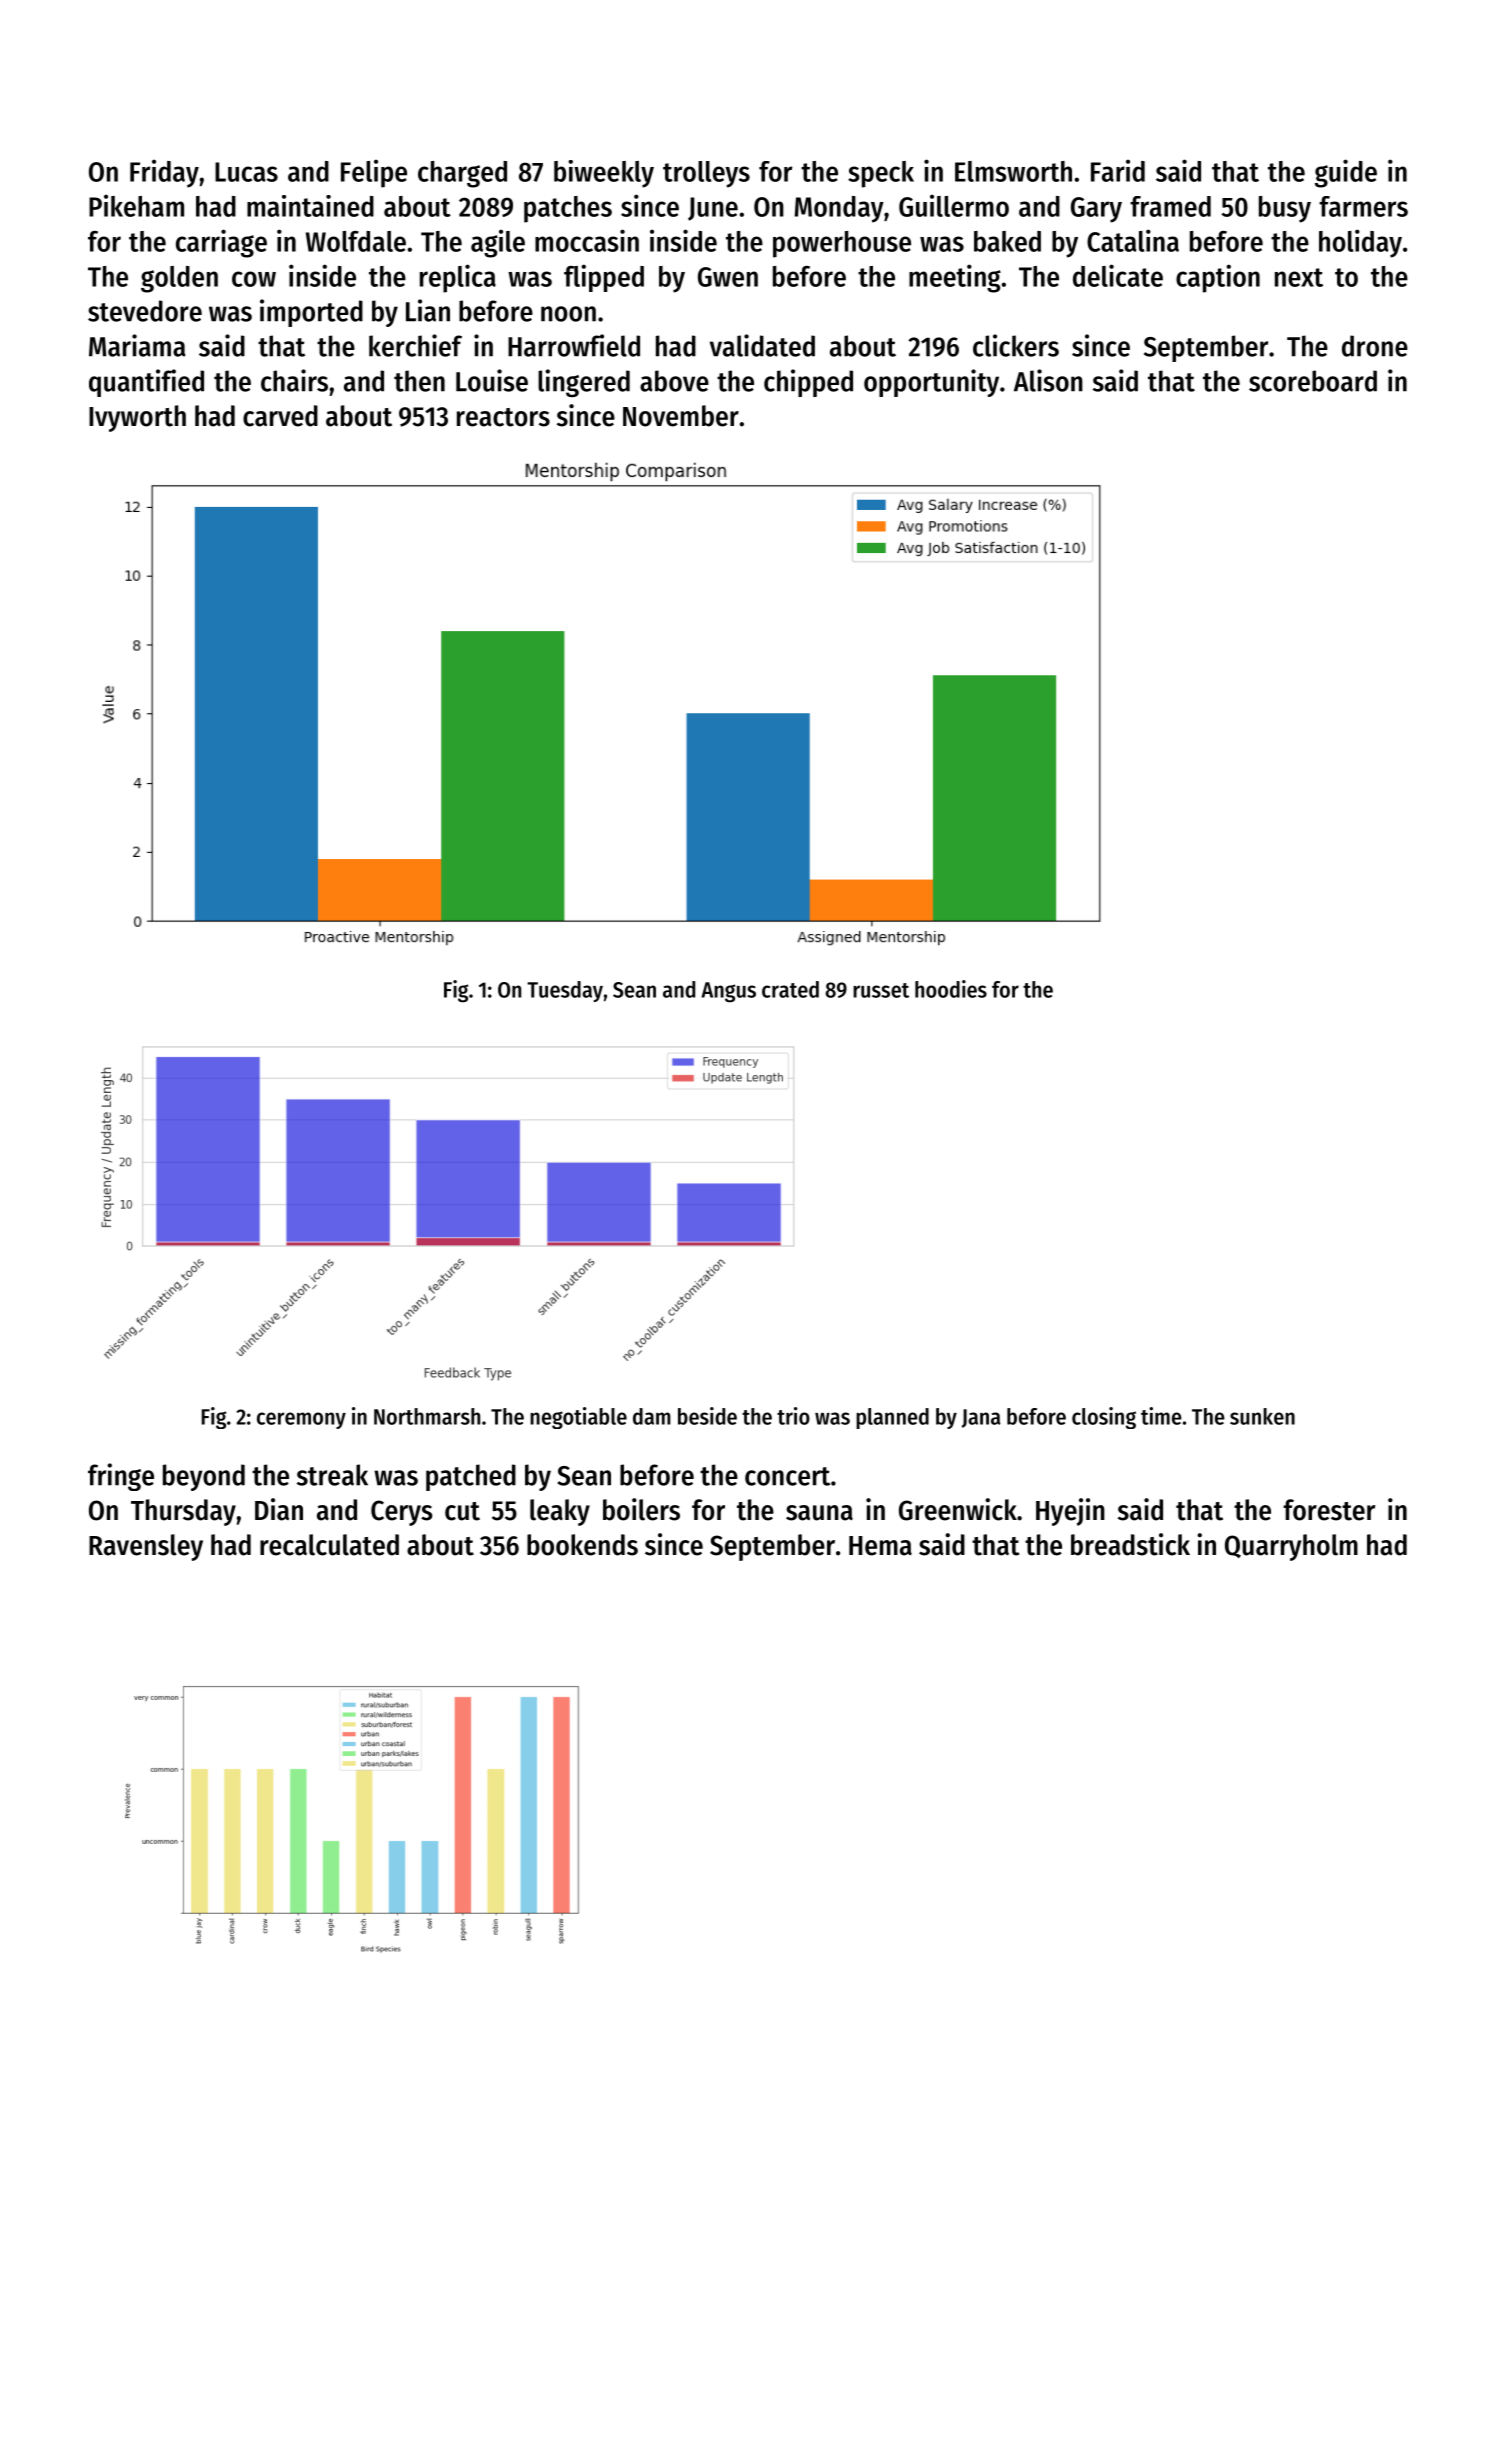 Image resolution: width=1496 pixels, height=2464 pixels. I want to click on Angus, so click(728, 992).
